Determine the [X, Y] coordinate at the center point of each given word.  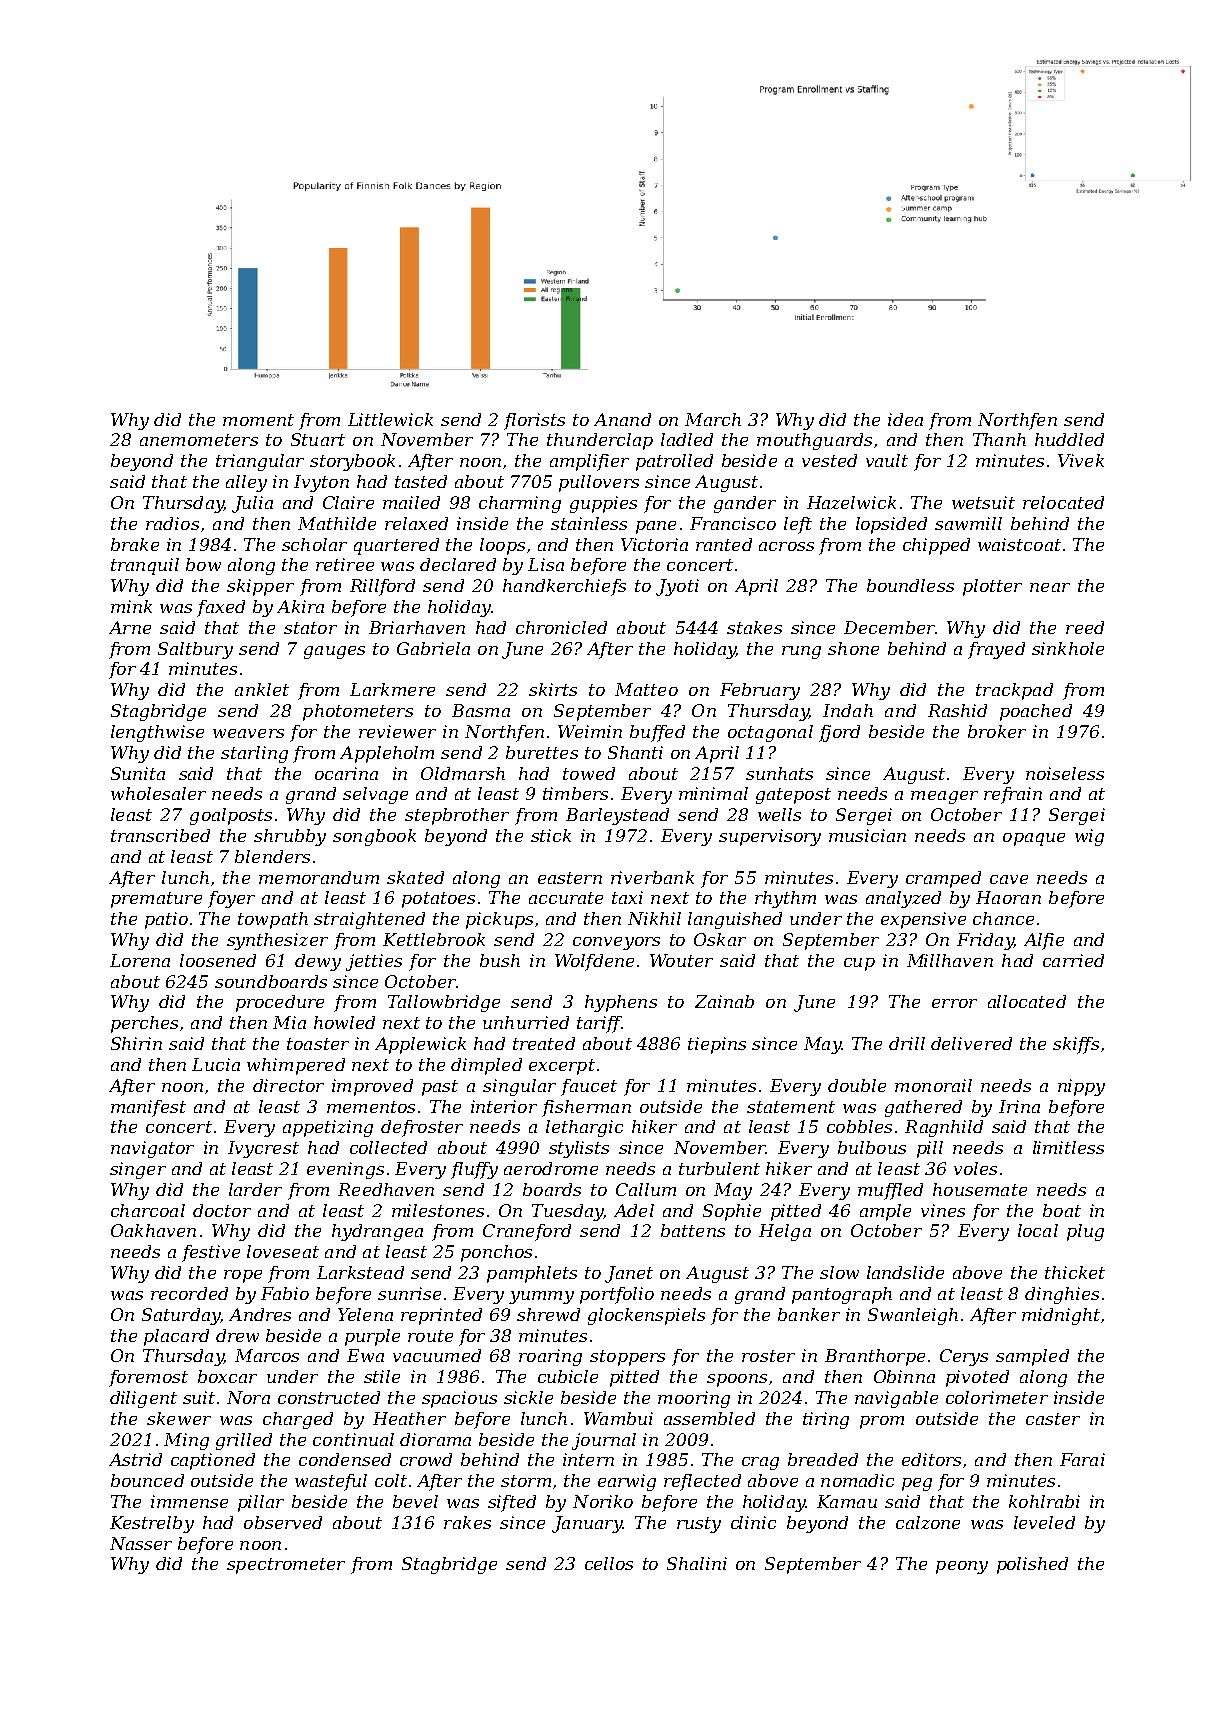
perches [144, 1024]
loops [502, 546]
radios [172, 523]
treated [544, 1043]
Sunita [138, 773]
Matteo [646, 689]
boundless [910, 585]
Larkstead [360, 1272]
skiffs [1076, 1045]
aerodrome [551, 1168]
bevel [415, 1501]
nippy [1081, 1087]
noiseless [1065, 773]
